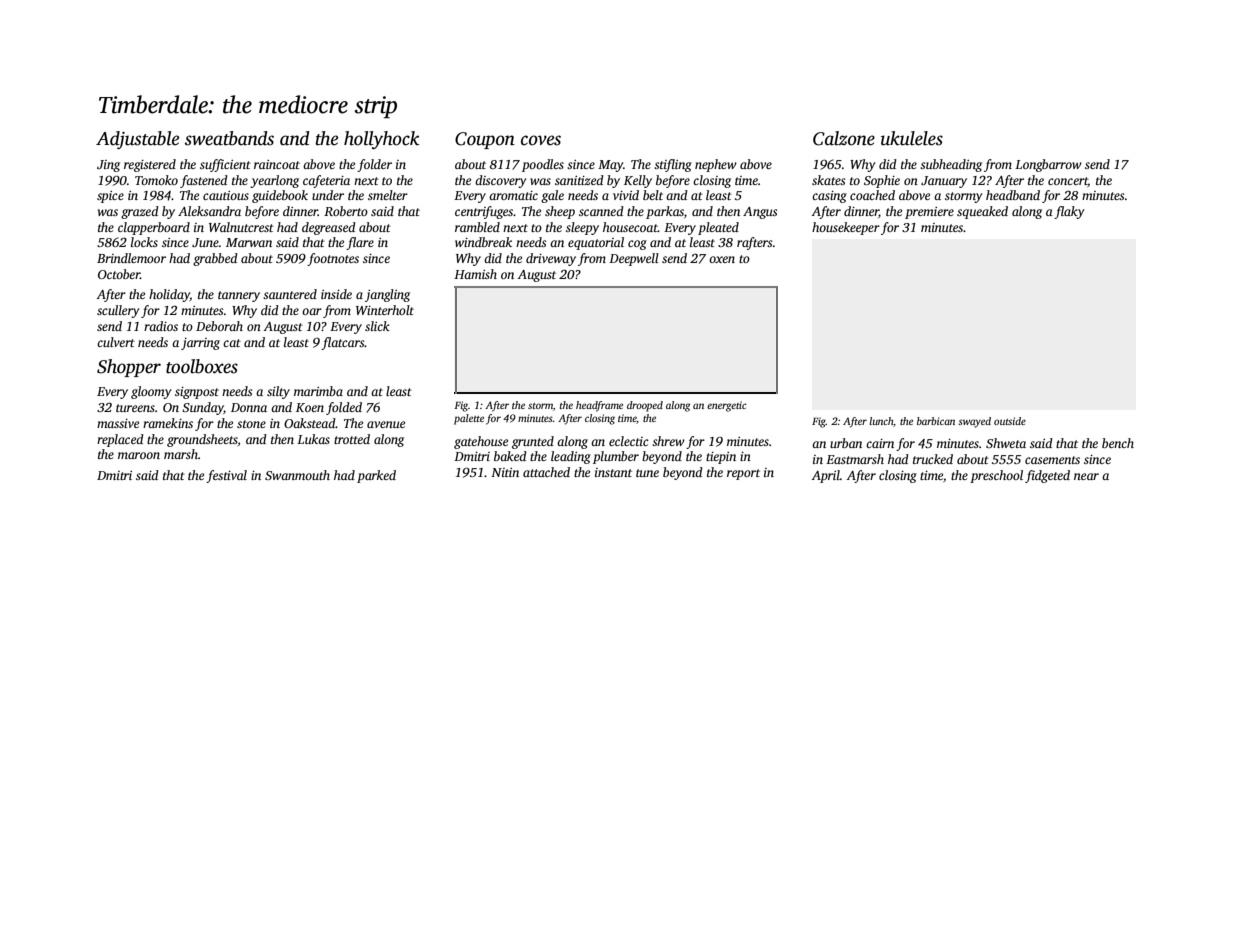  Describe the element at coordinates (846, 228) in the screenshot. I see `housekeeper` at that location.
